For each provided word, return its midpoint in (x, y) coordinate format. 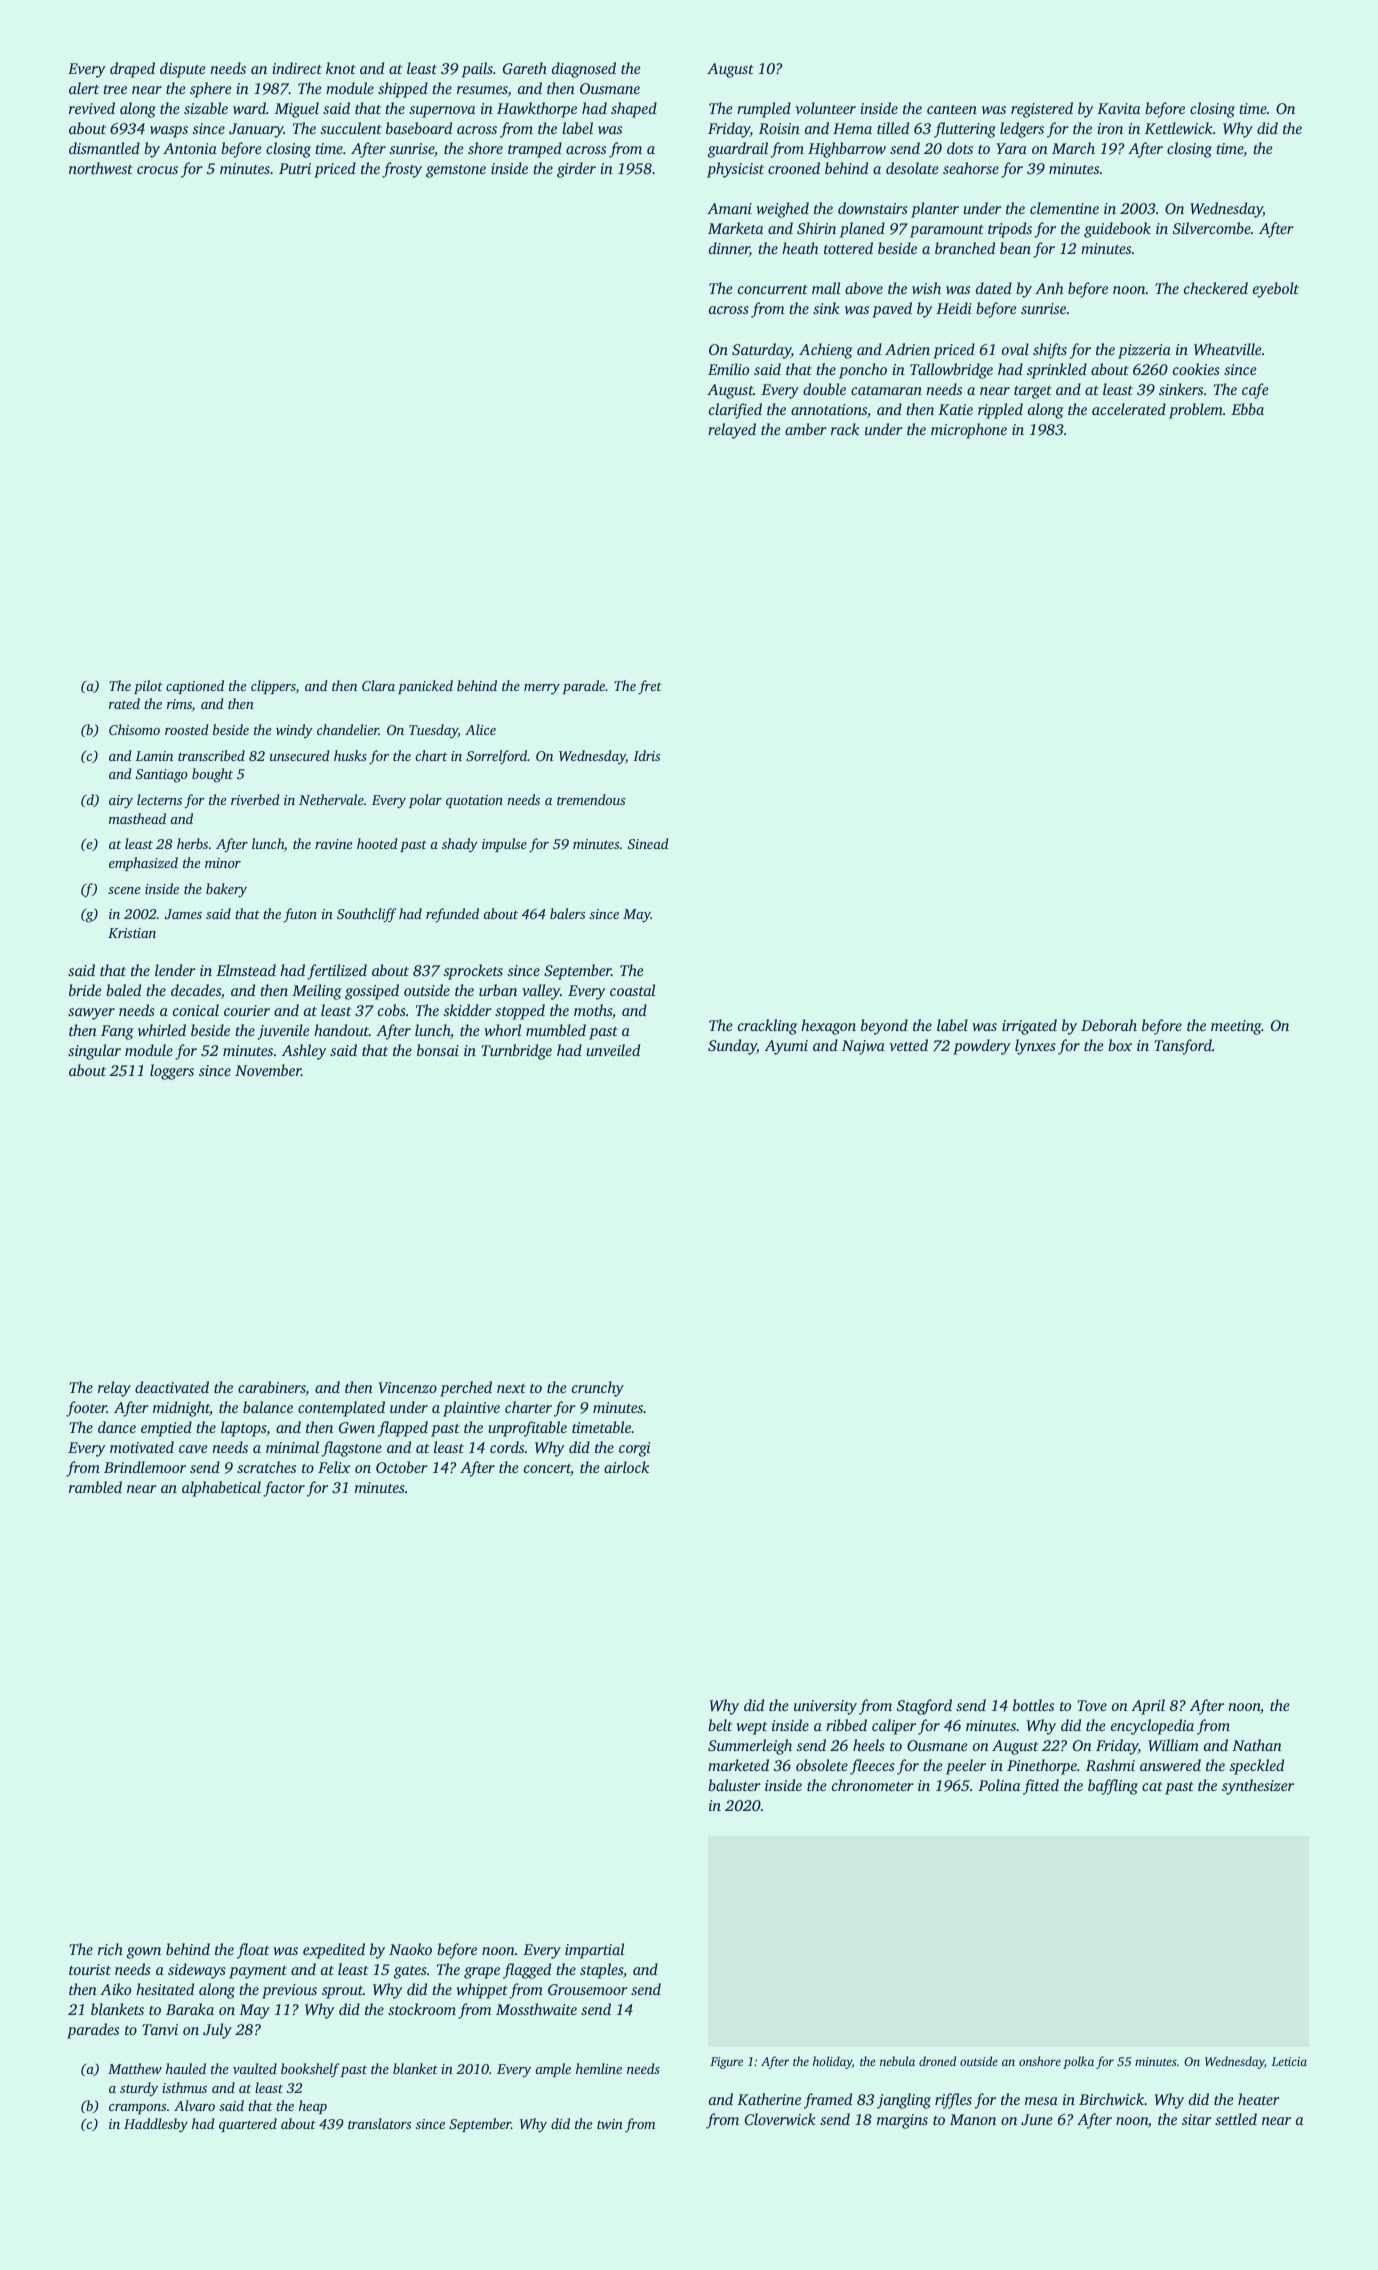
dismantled (104, 148)
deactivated (172, 1387)
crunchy (598, 1389)
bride (85, 990)
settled (1236, 2119)
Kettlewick (1179, 128)
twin (610, 2124)
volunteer (825, 108)
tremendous (591, 799)
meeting (1236, 1027)
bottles (1033, 1705)
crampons (137, 2109)
